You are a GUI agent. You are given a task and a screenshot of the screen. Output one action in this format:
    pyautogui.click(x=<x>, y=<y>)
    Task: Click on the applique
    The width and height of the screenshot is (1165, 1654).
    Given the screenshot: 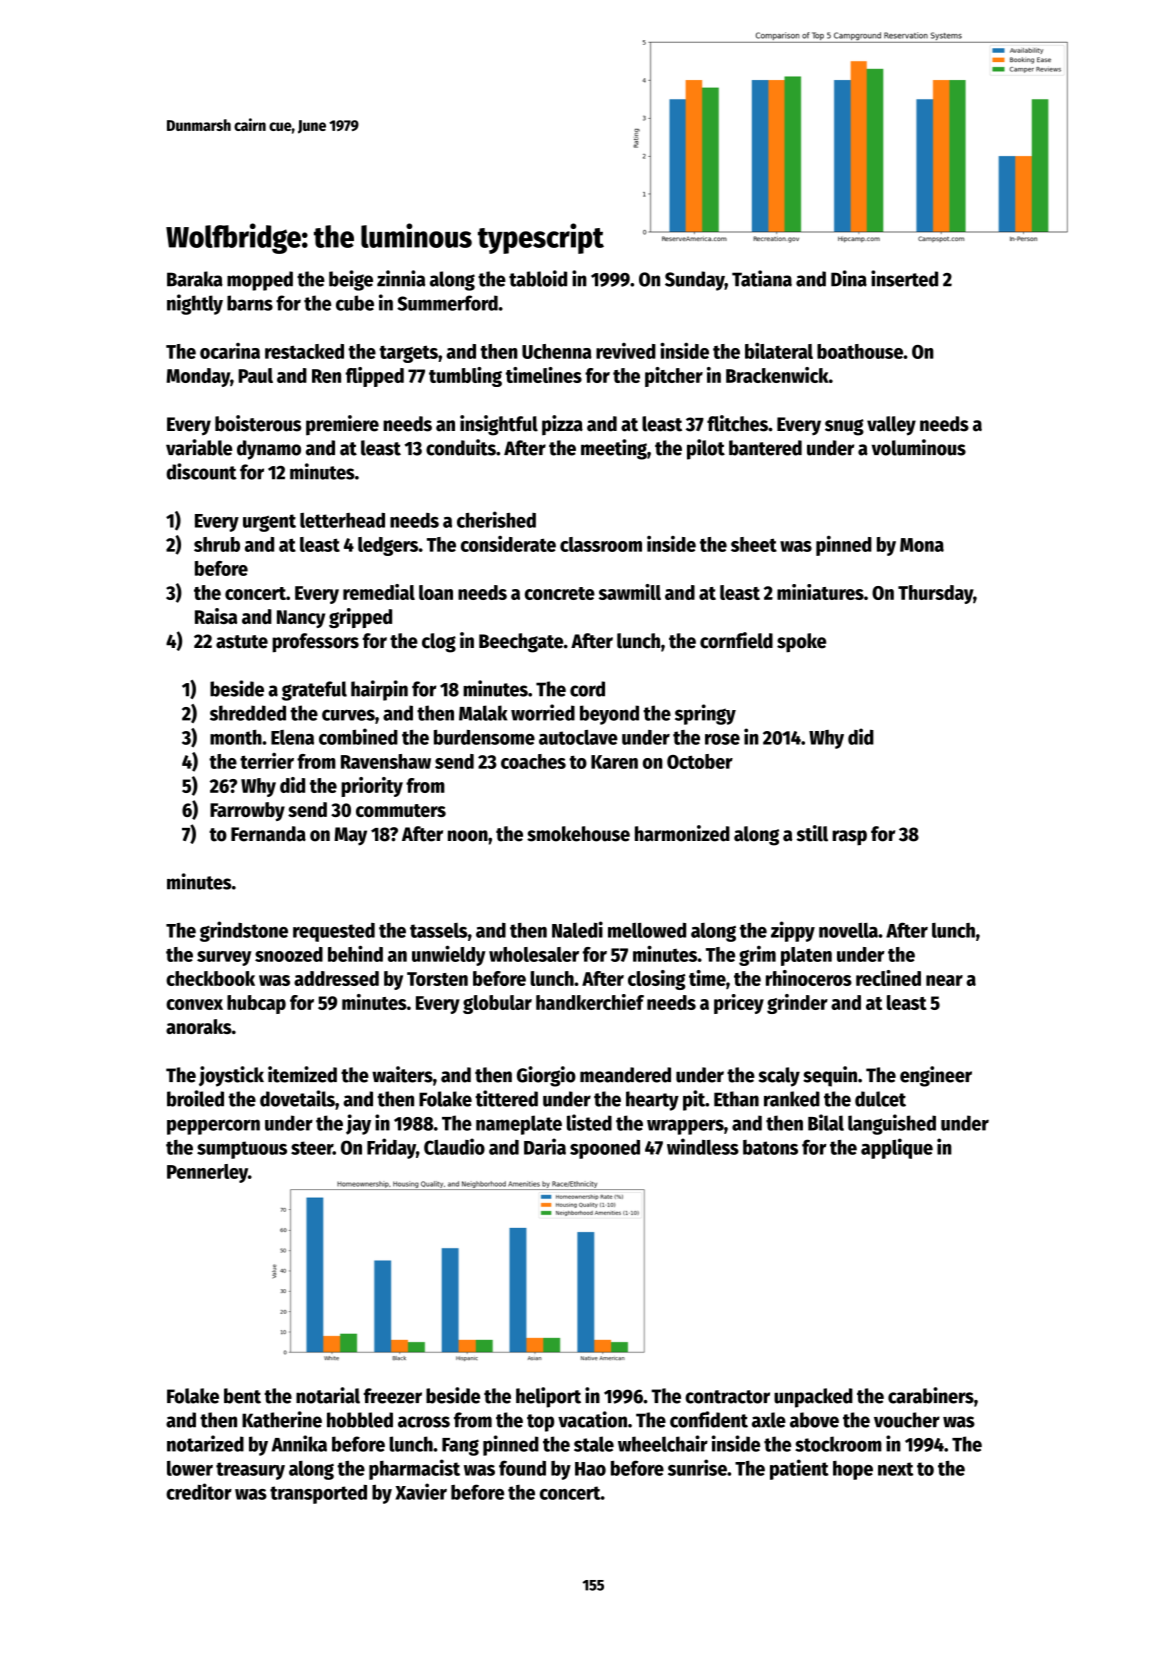 What is the action you would take?
    pyautogui.click(x=897, y=1148)
